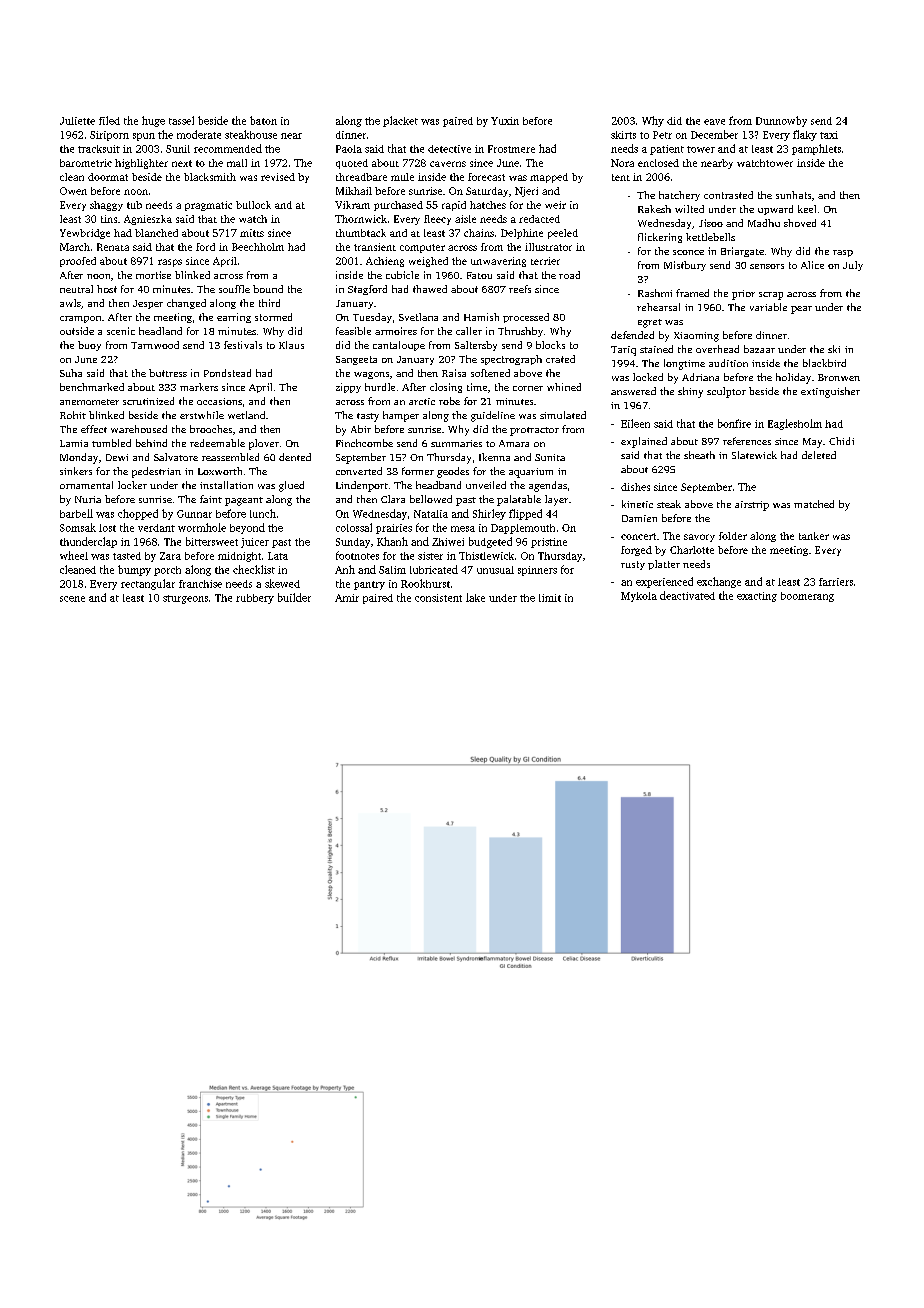 This image has height=1308, width=924. Describe the element at coordinates (109, 136) in the image. I see `Siriporn` at that location.
